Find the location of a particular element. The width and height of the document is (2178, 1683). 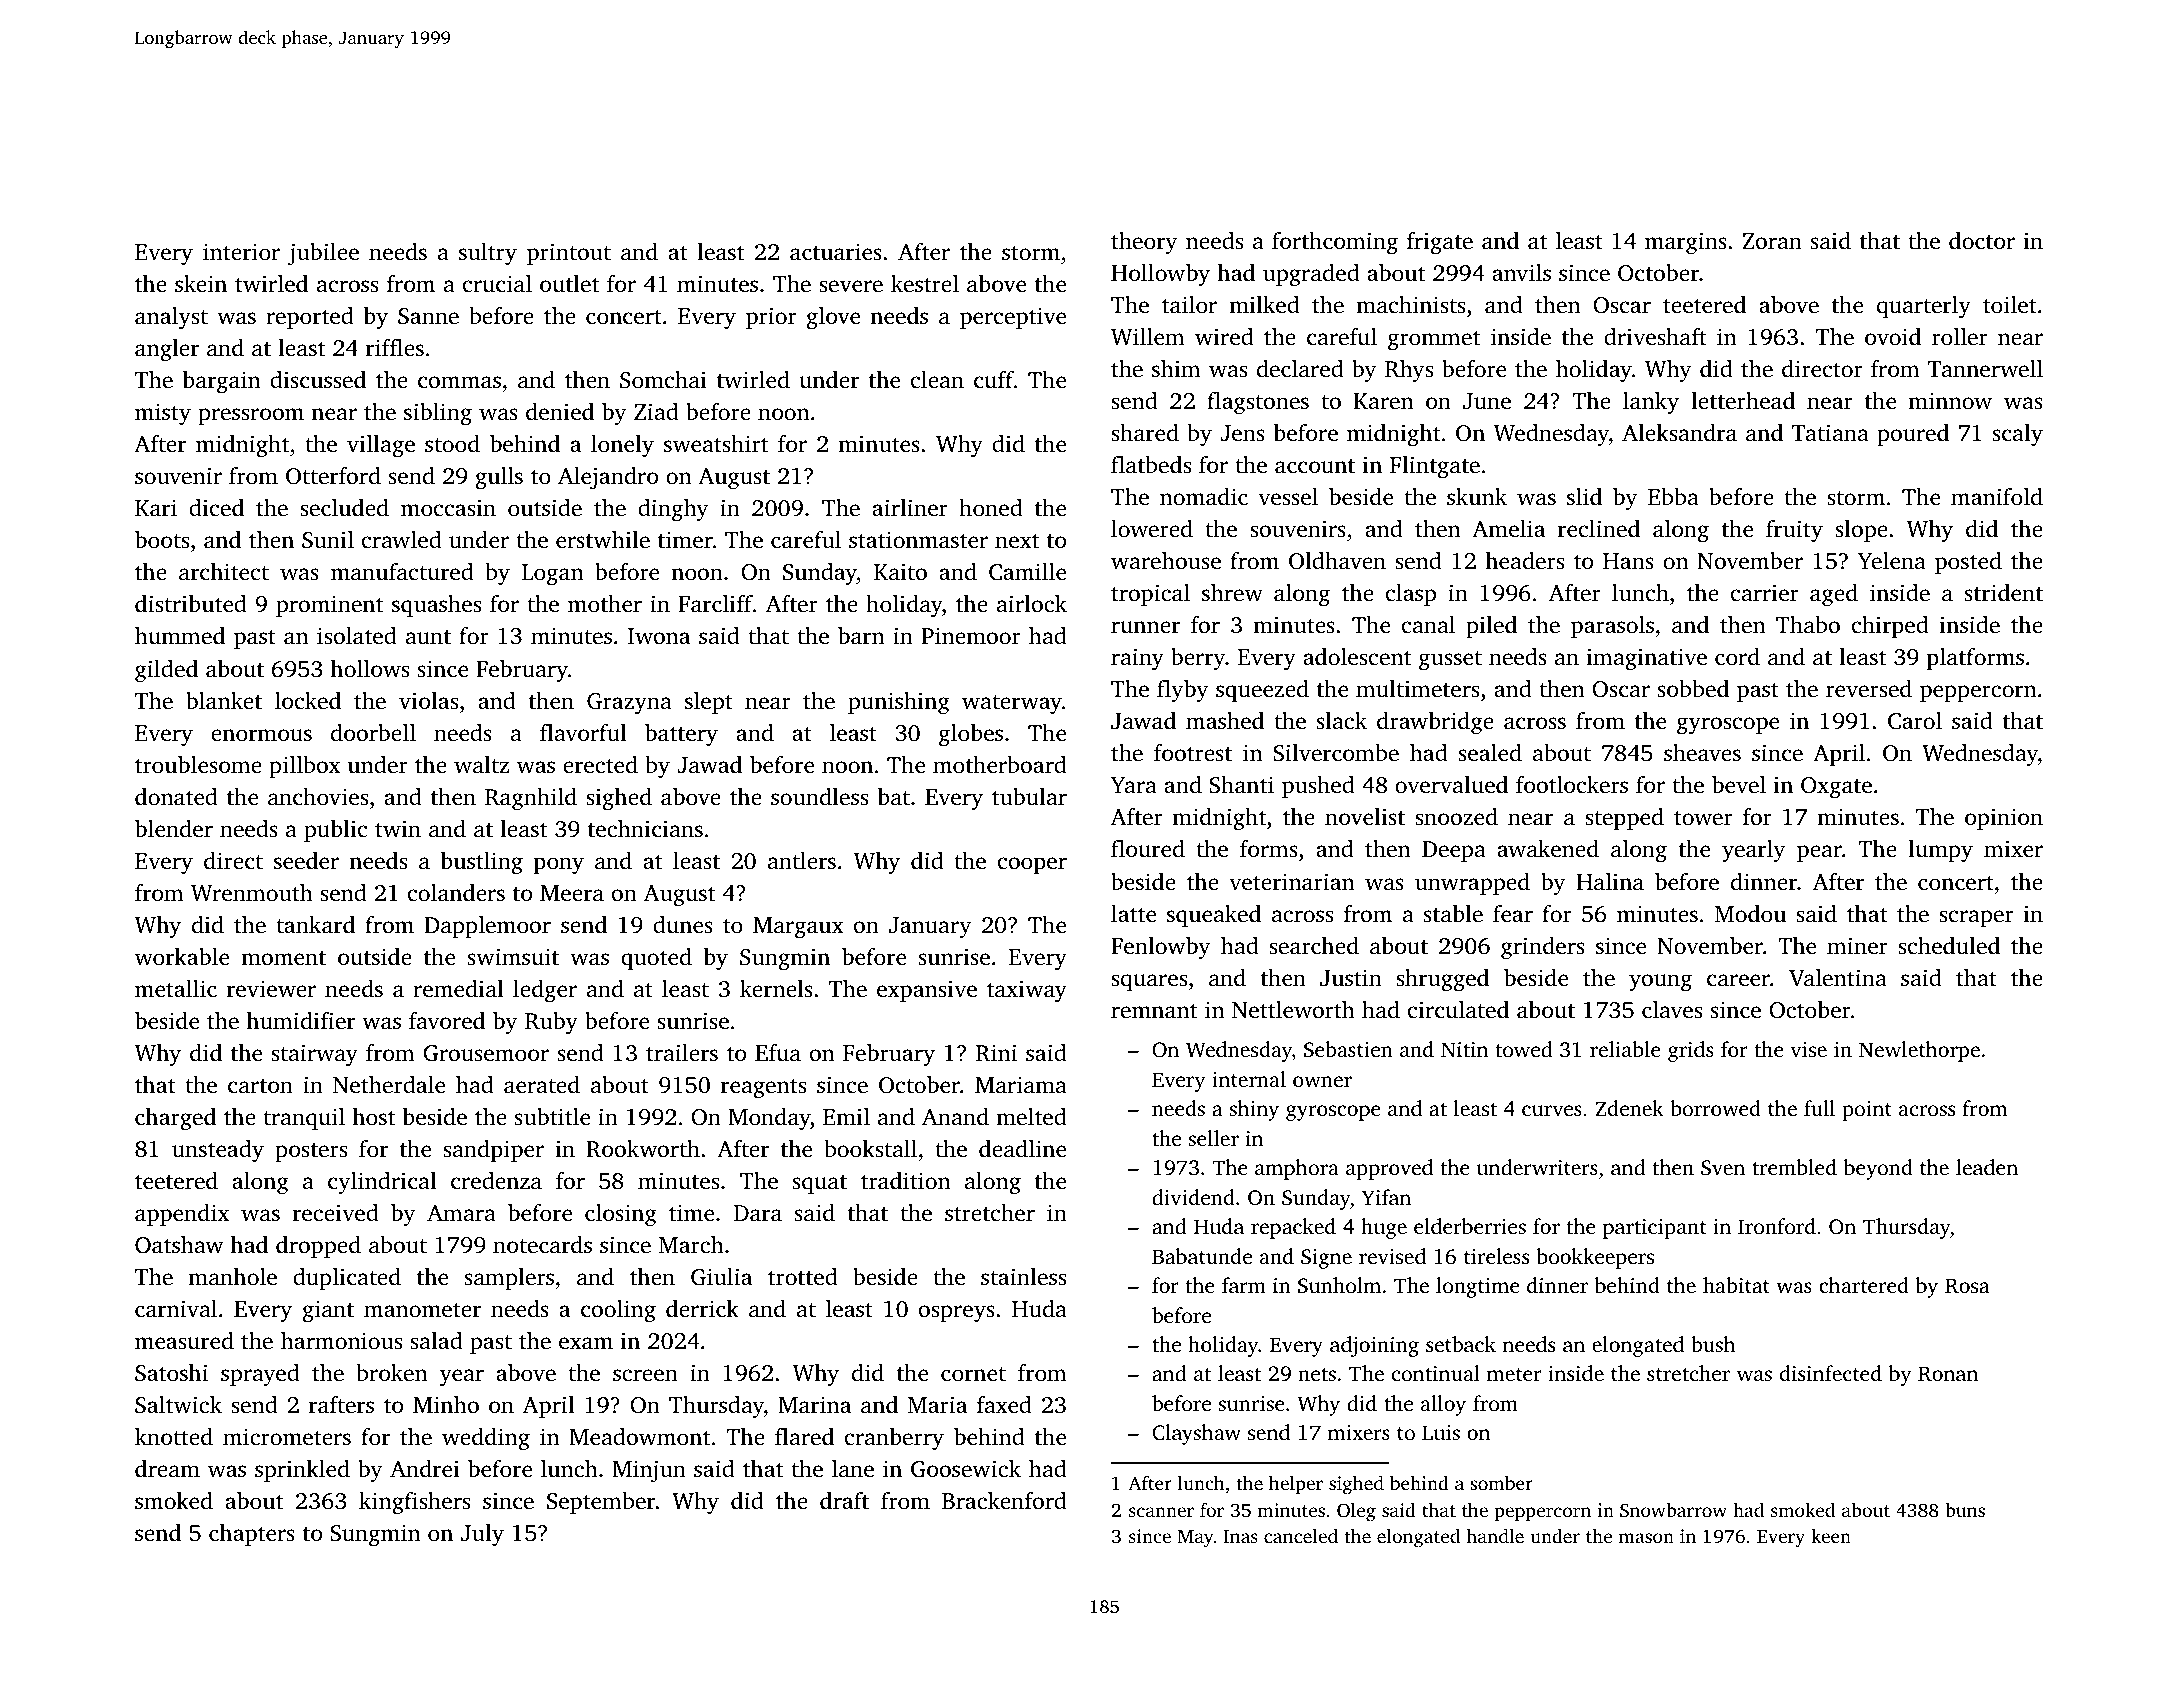

shared is located at coordinates (1145, 433).
